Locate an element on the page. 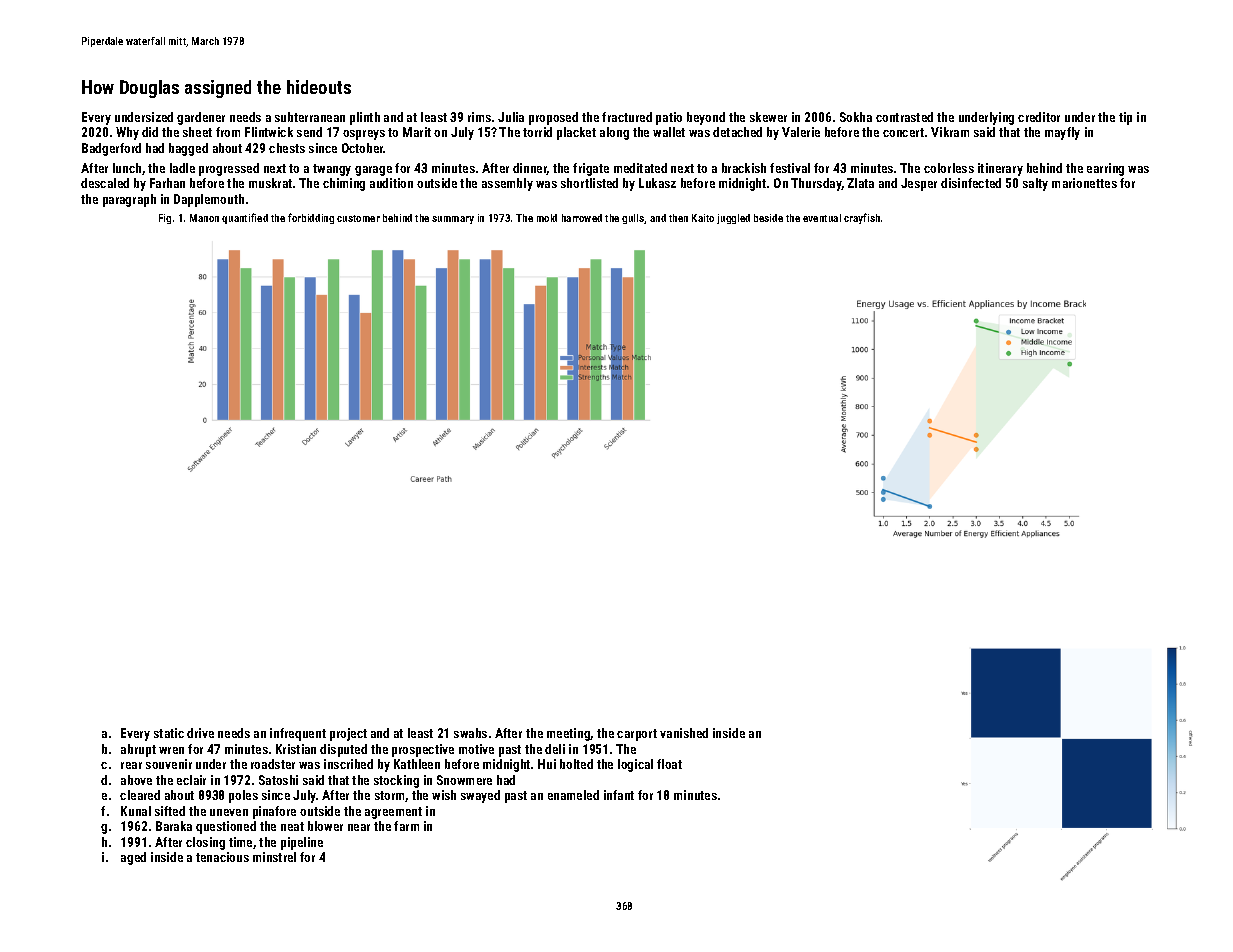 The width and height of the document is (1233, 952). garage is located at coordinates (373, 171).
